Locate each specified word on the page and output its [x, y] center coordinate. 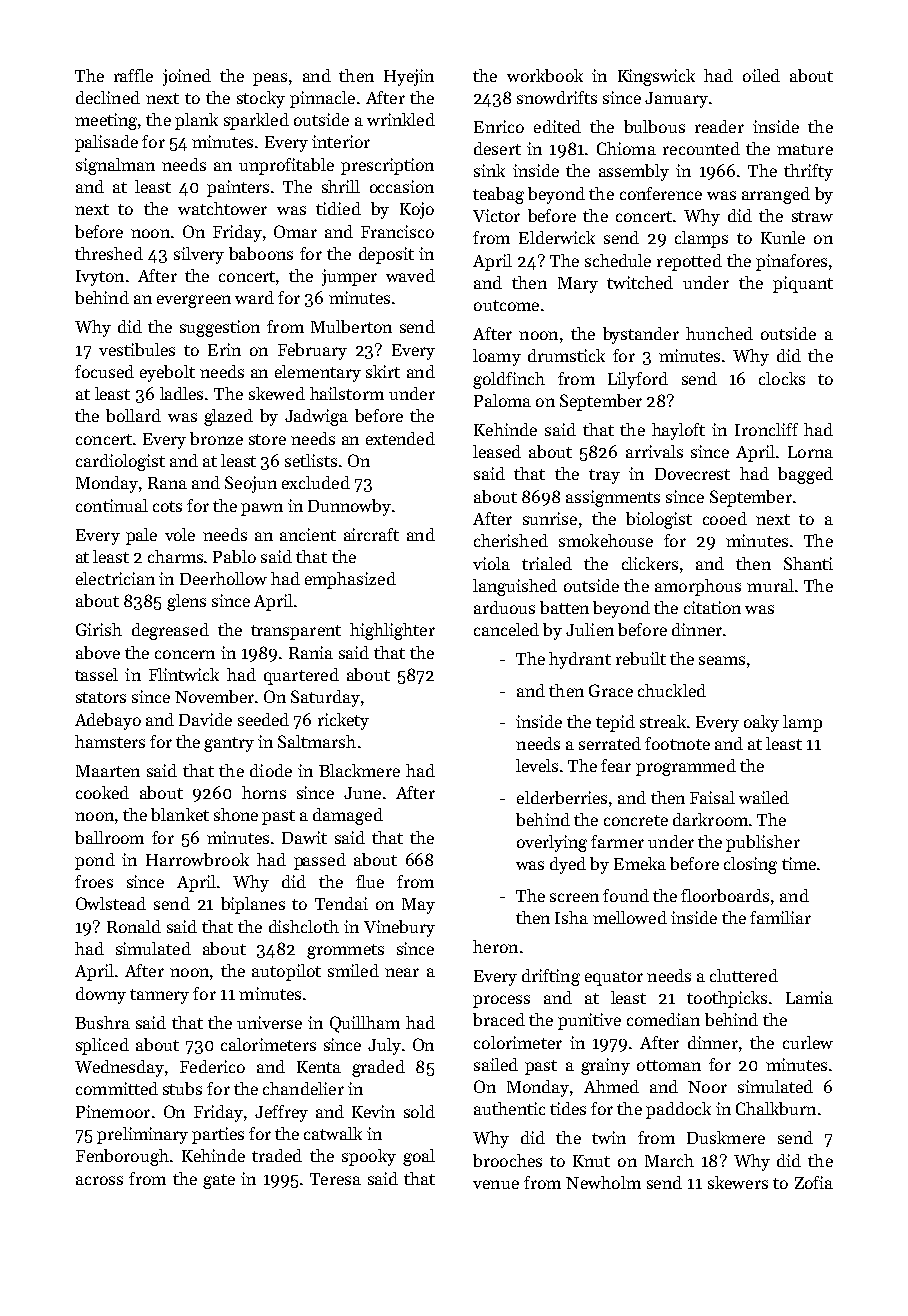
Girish [99, 629]
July [384, 1046]
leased [497, 451]
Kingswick [656, 77]
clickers [650, 563]
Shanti [808, 563]
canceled [506, 629]
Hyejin [409, 77]
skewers [738, 1182]
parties [218, 1135]
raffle [133, 75]
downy [101, 995]
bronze [216, 438]
